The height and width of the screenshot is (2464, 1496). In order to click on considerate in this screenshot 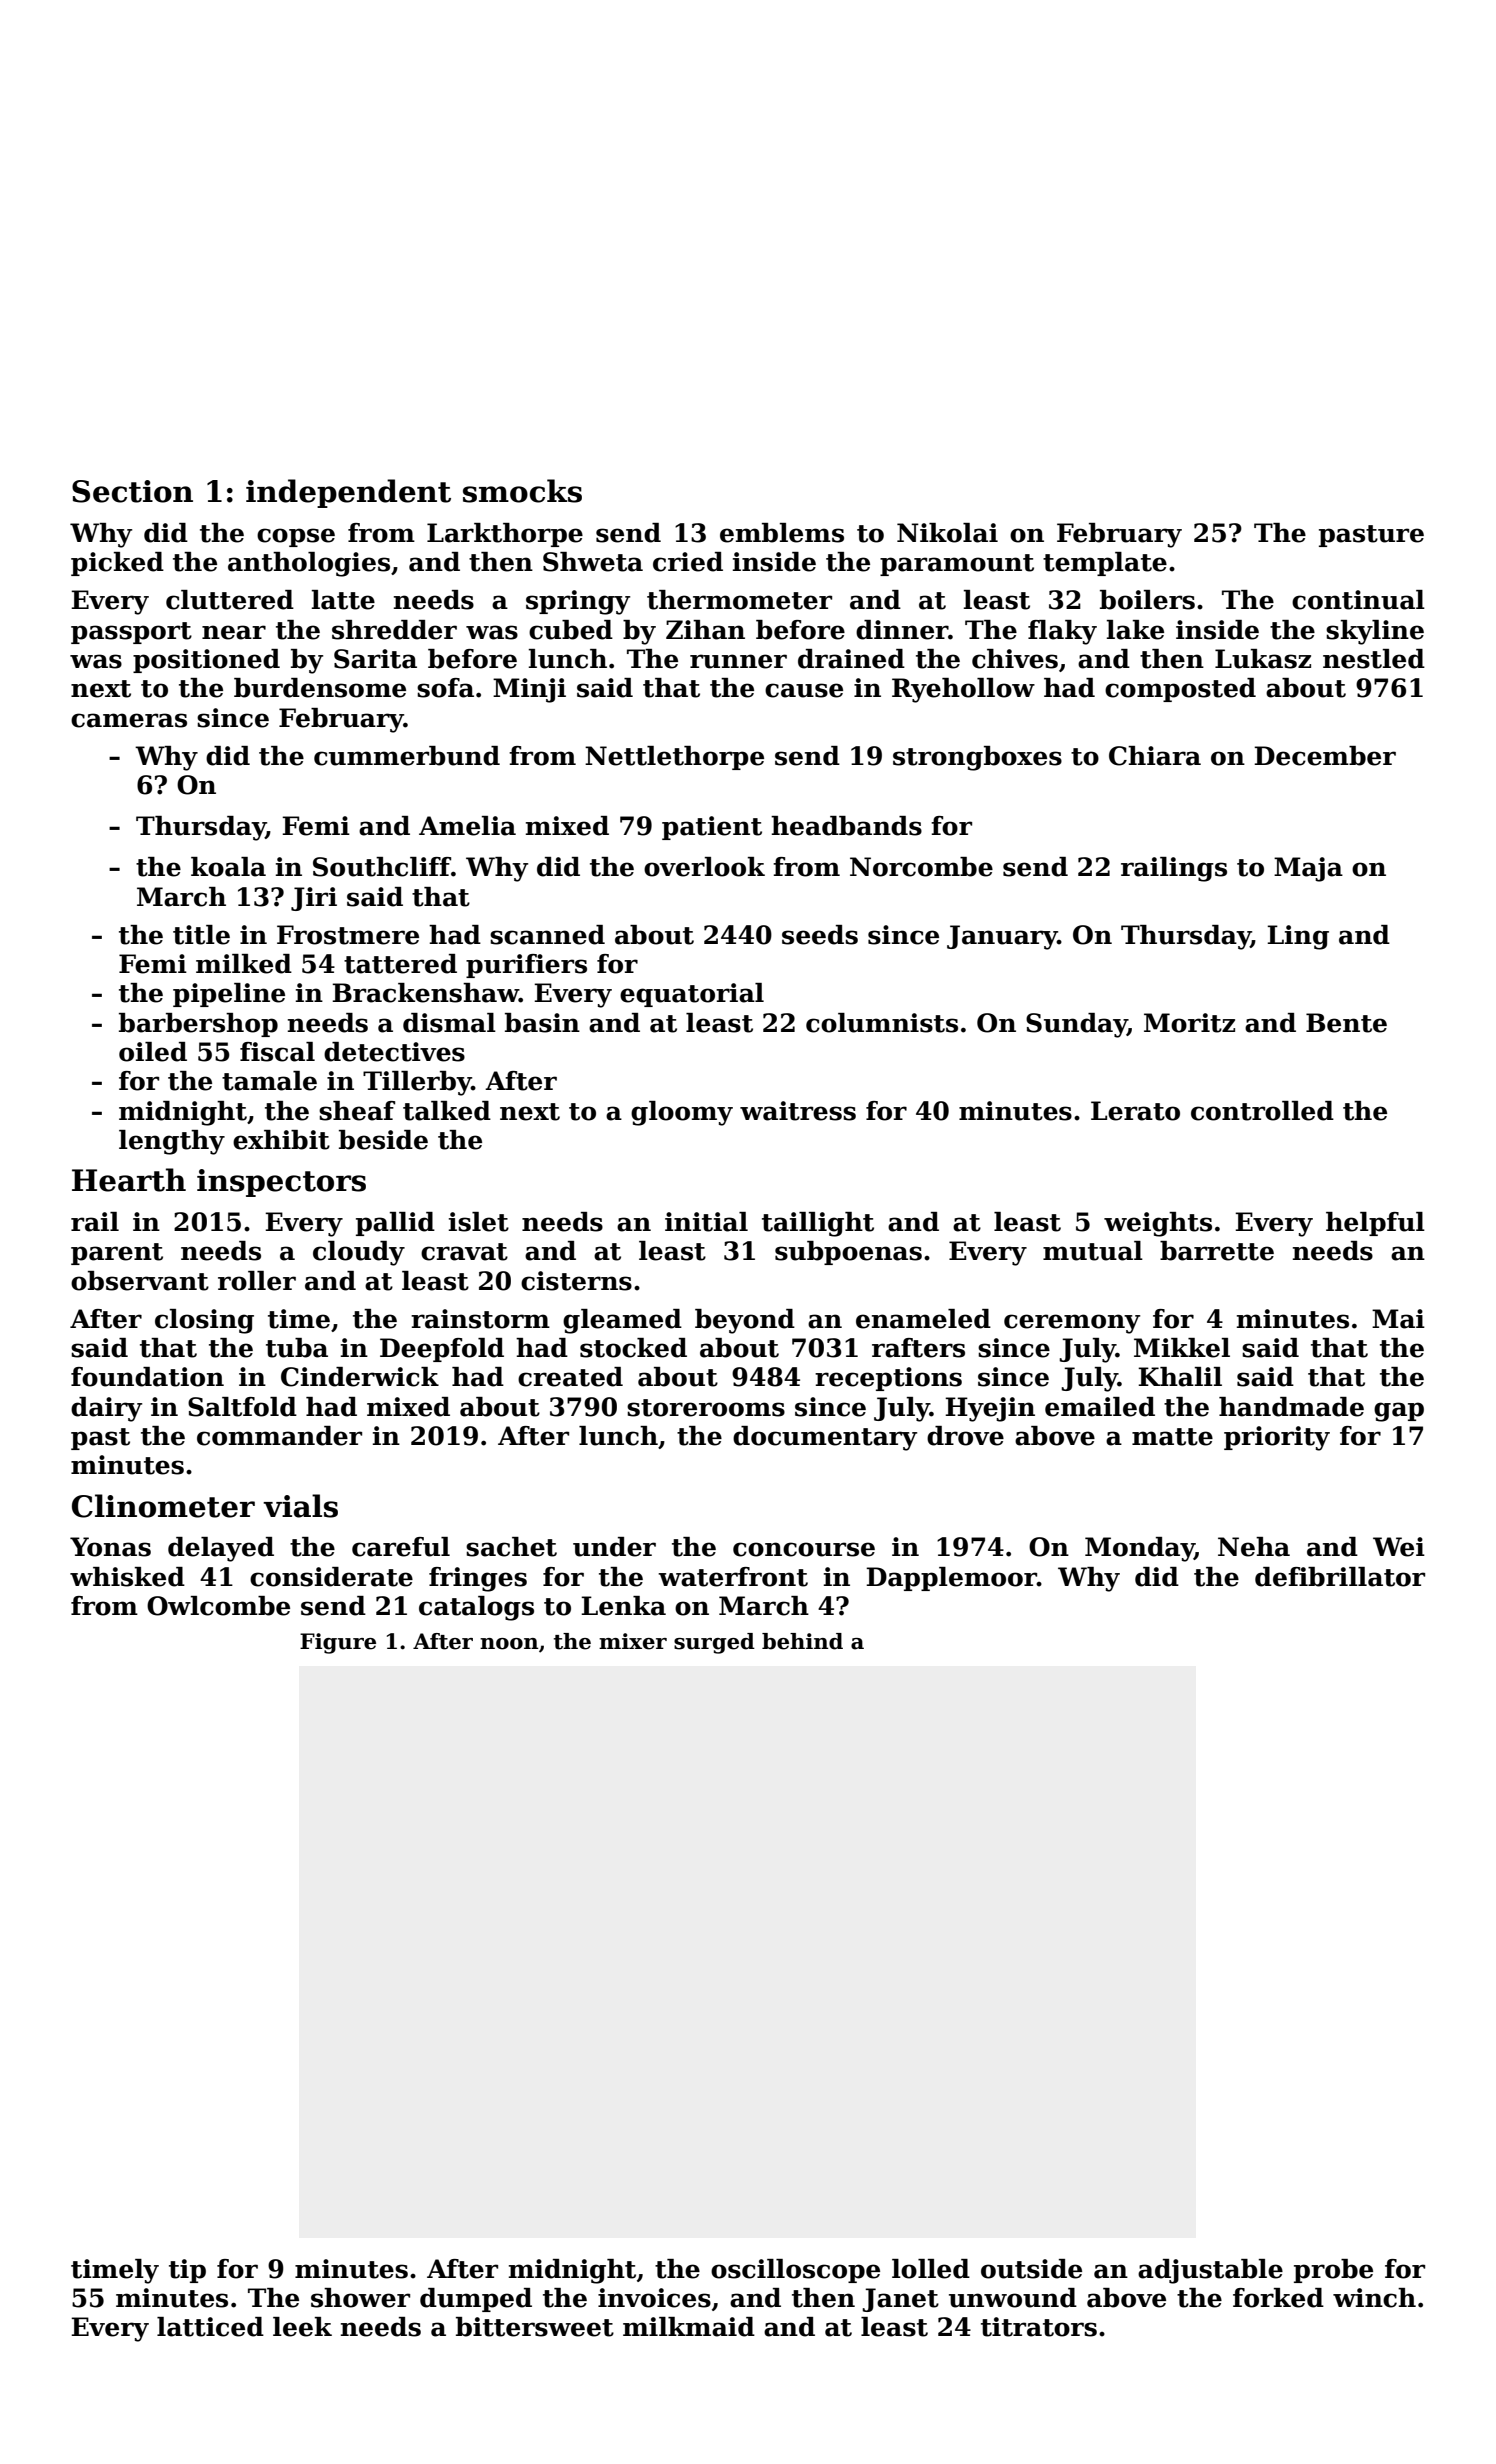, I will do `click(331, 1577)`.
